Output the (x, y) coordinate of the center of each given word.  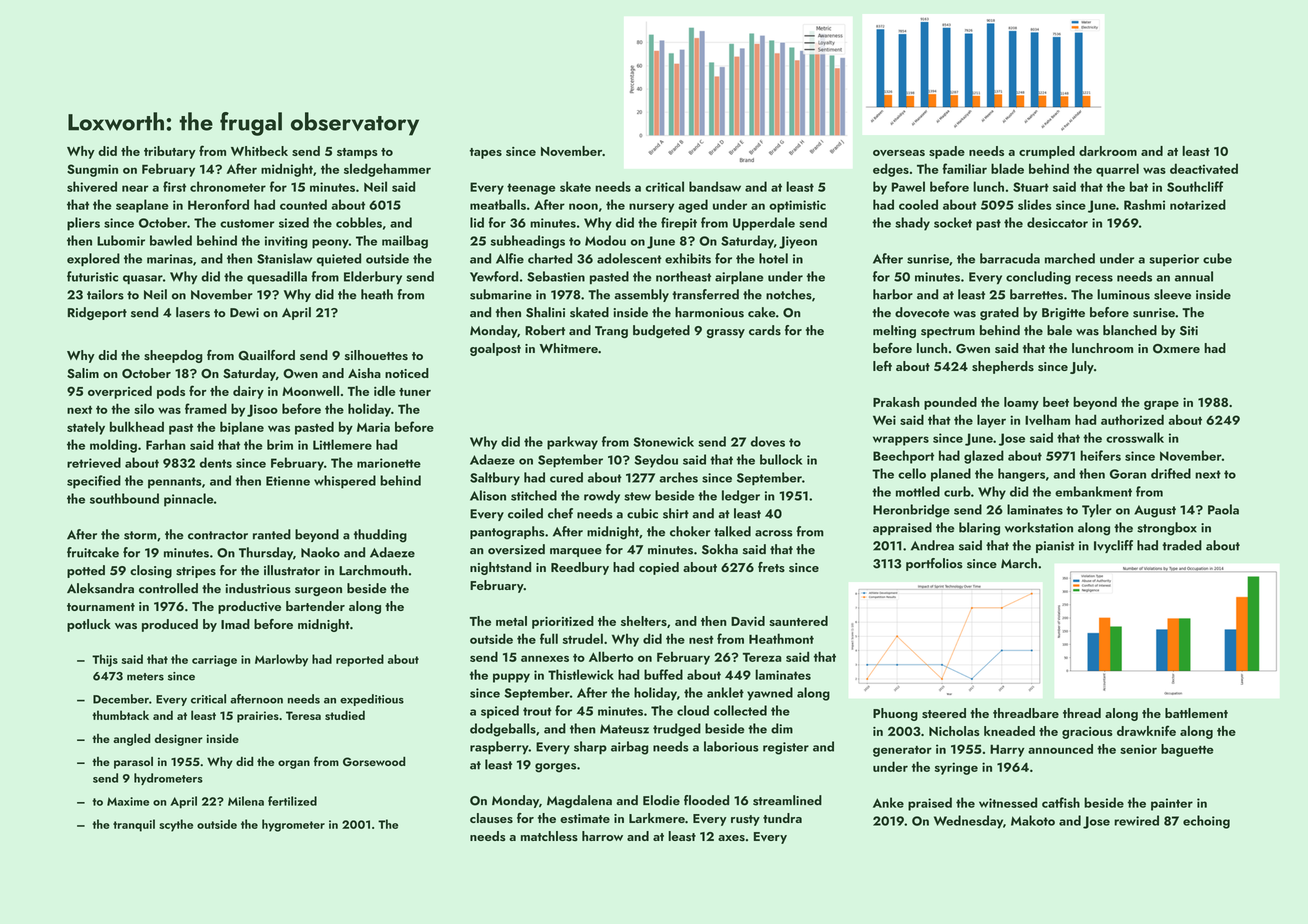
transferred (705, 294)
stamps (357, 153)
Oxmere (1176, 349)
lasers (193, 312)
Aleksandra (100, 588)
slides (1034, 204)
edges (891, 170)
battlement (1196, 713)
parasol (133, 763)
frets (771, 567)
